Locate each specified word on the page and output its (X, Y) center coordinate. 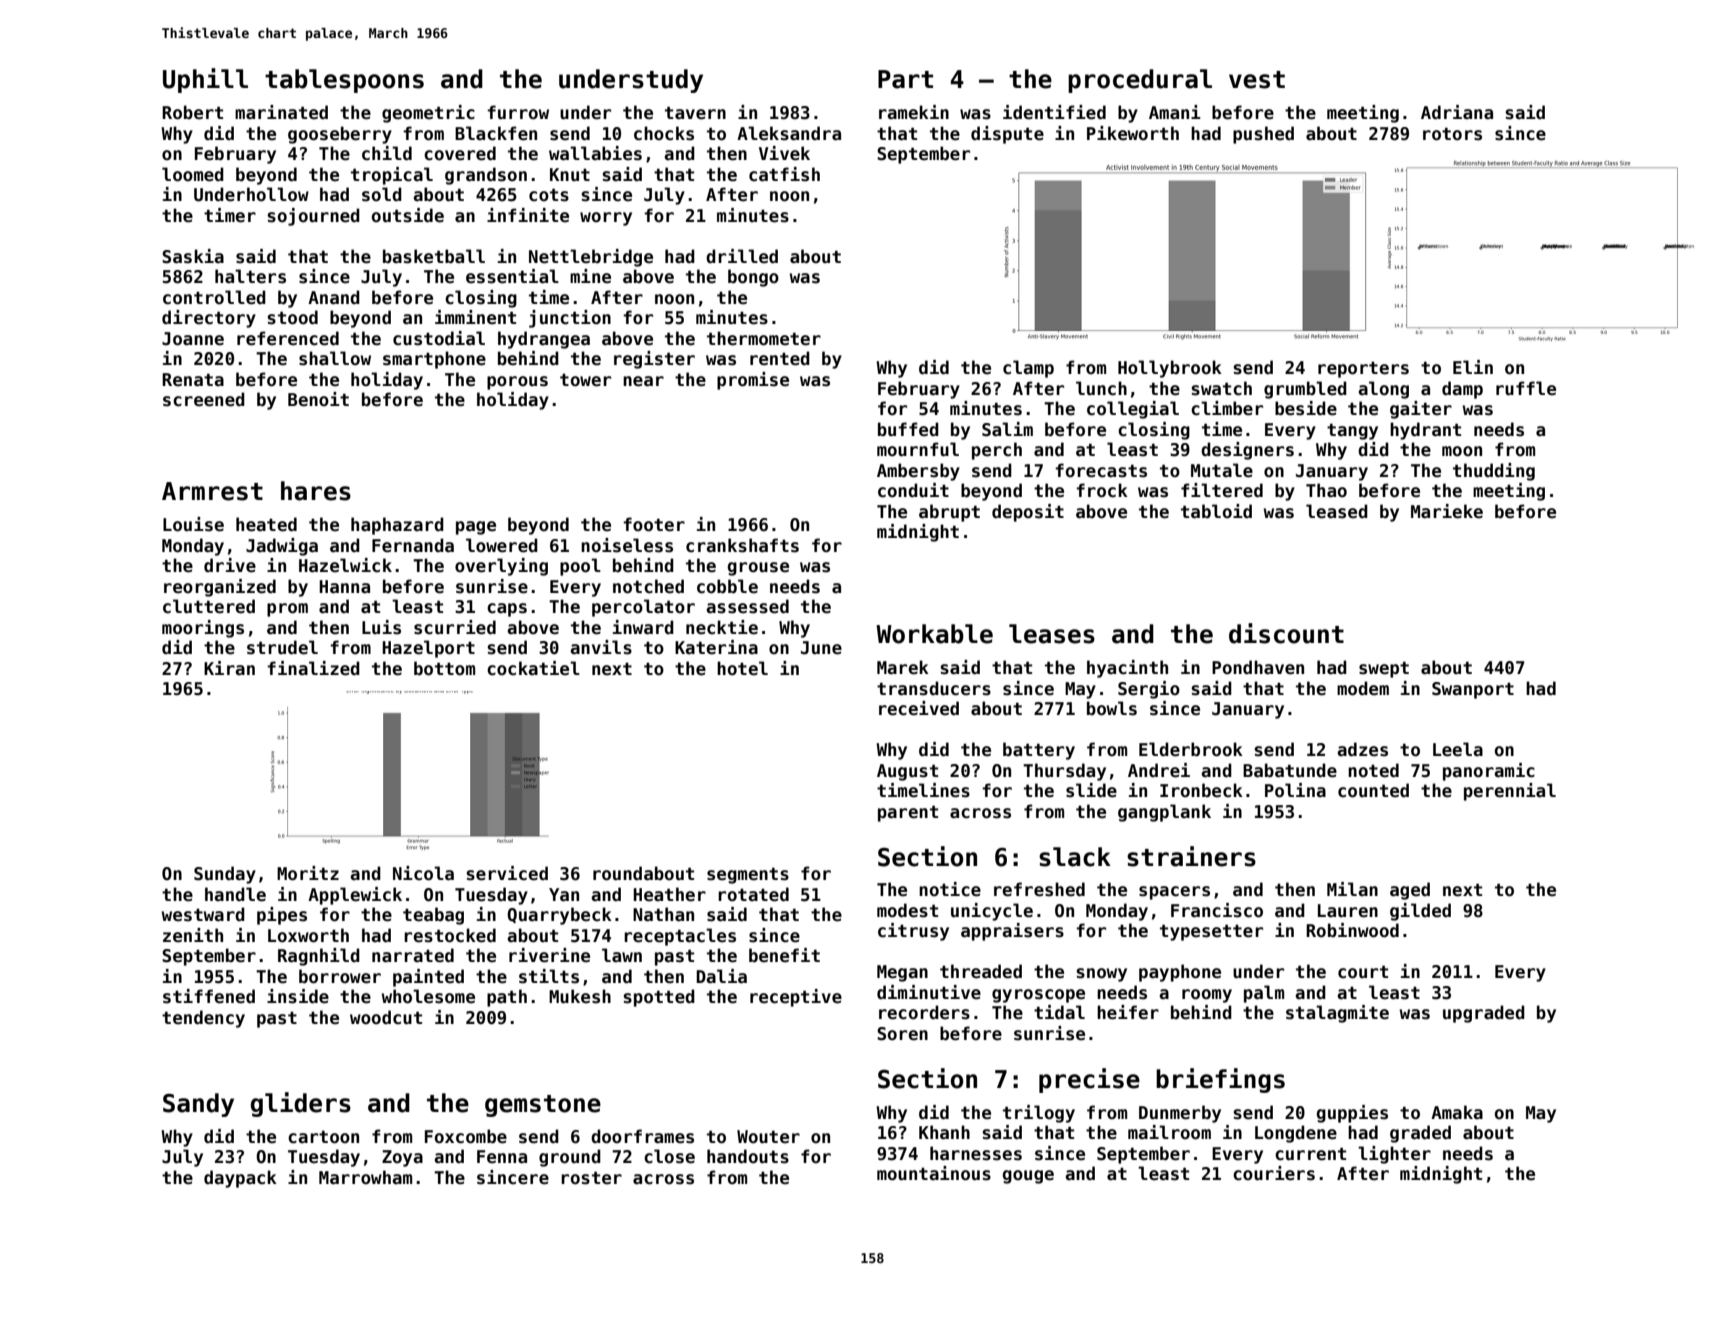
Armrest (212, 491)
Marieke (1447, 511)
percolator (643, 608)
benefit (784, 955)
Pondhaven (1258, 667)
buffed (908, 429)
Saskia (193, 256)
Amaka (1457, 1112)
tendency (203, 1019)
